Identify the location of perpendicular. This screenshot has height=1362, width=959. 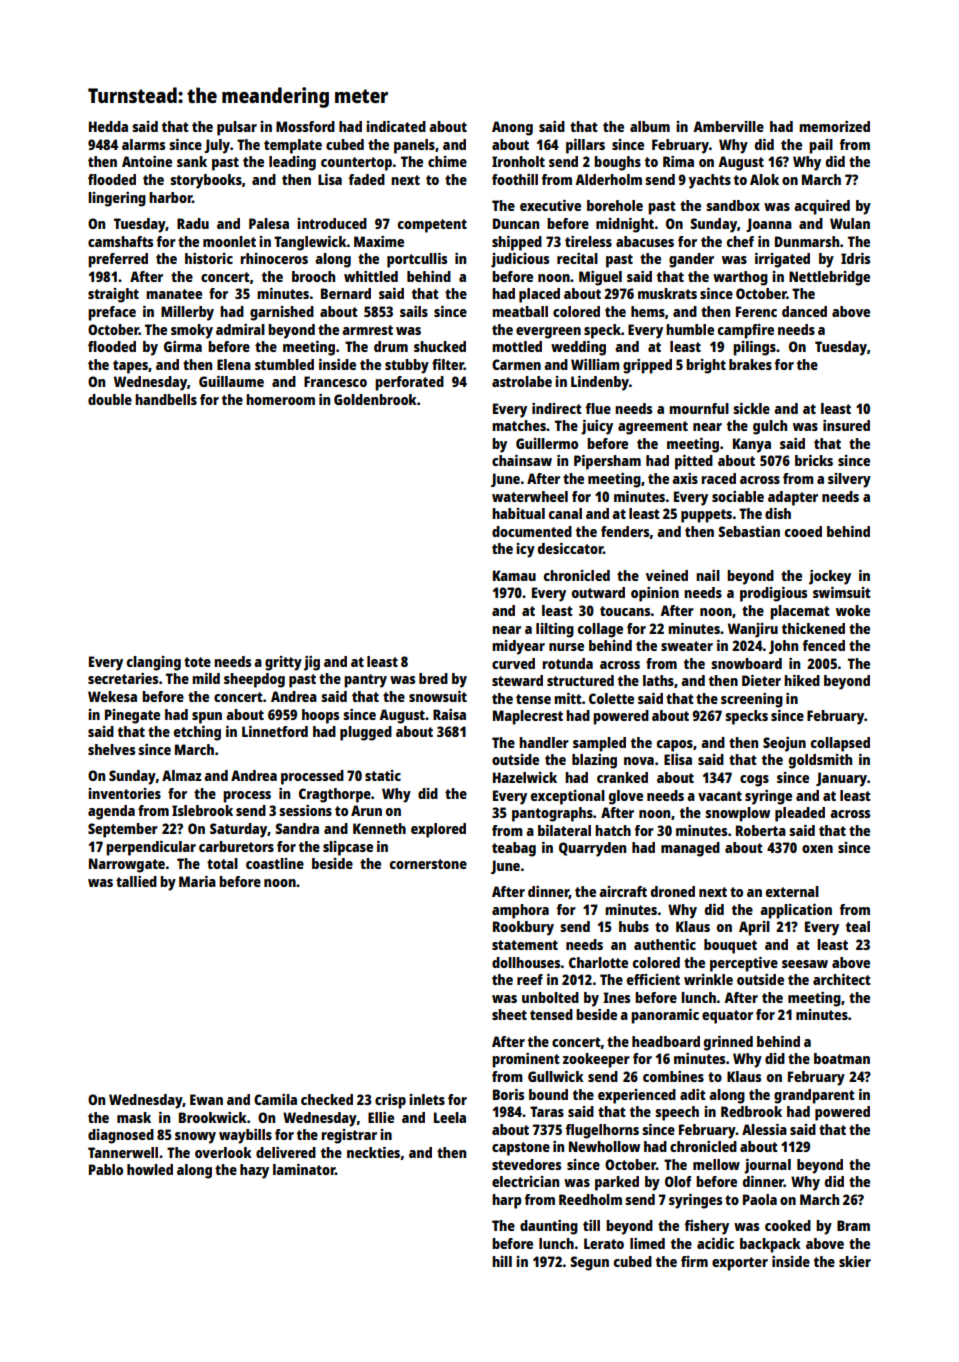
(151, 848).
